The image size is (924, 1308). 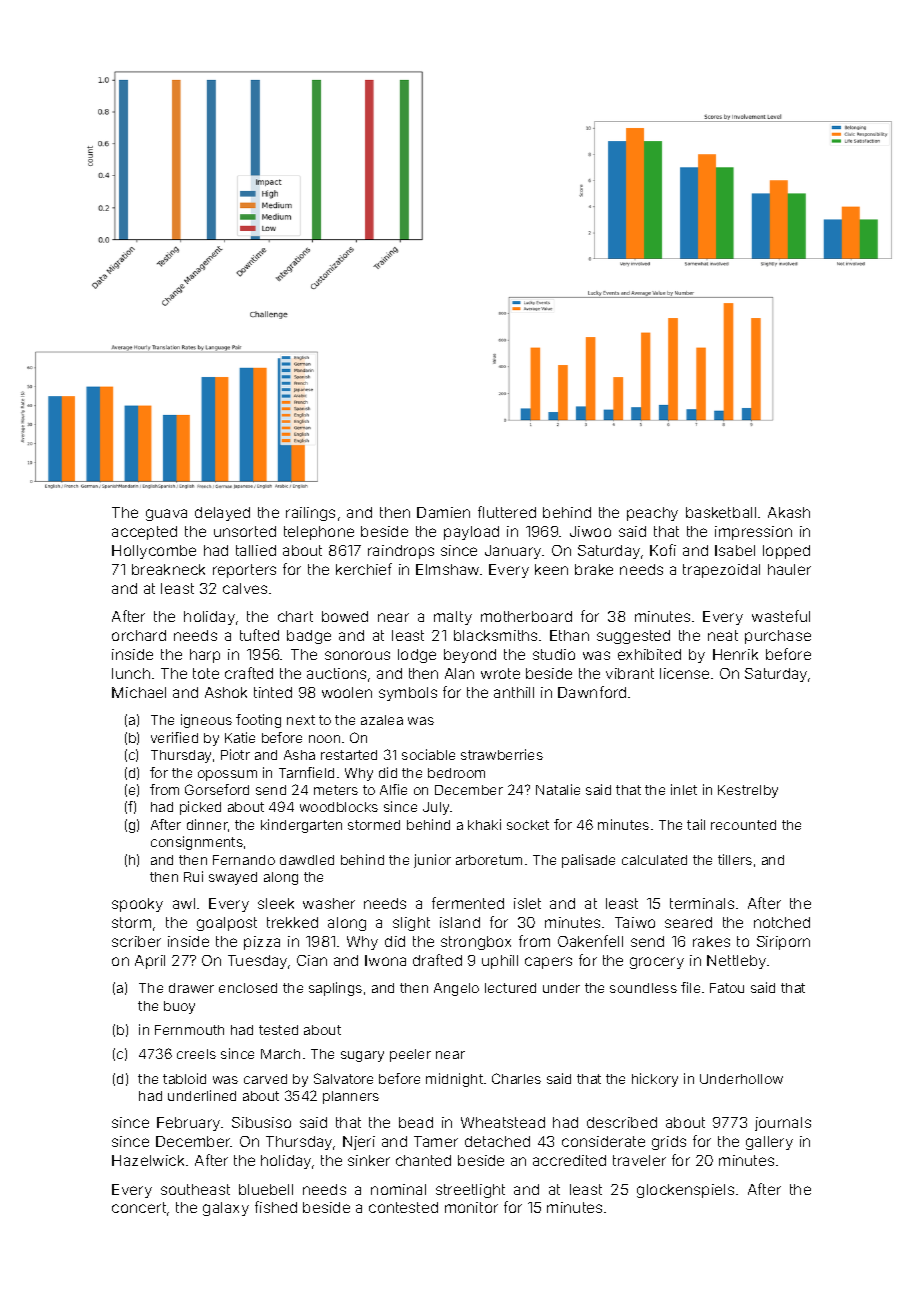 What do you see at coordinates (189, 1030) in the page?
I see `Fernmouth` at bounding box center [189, 1030].
